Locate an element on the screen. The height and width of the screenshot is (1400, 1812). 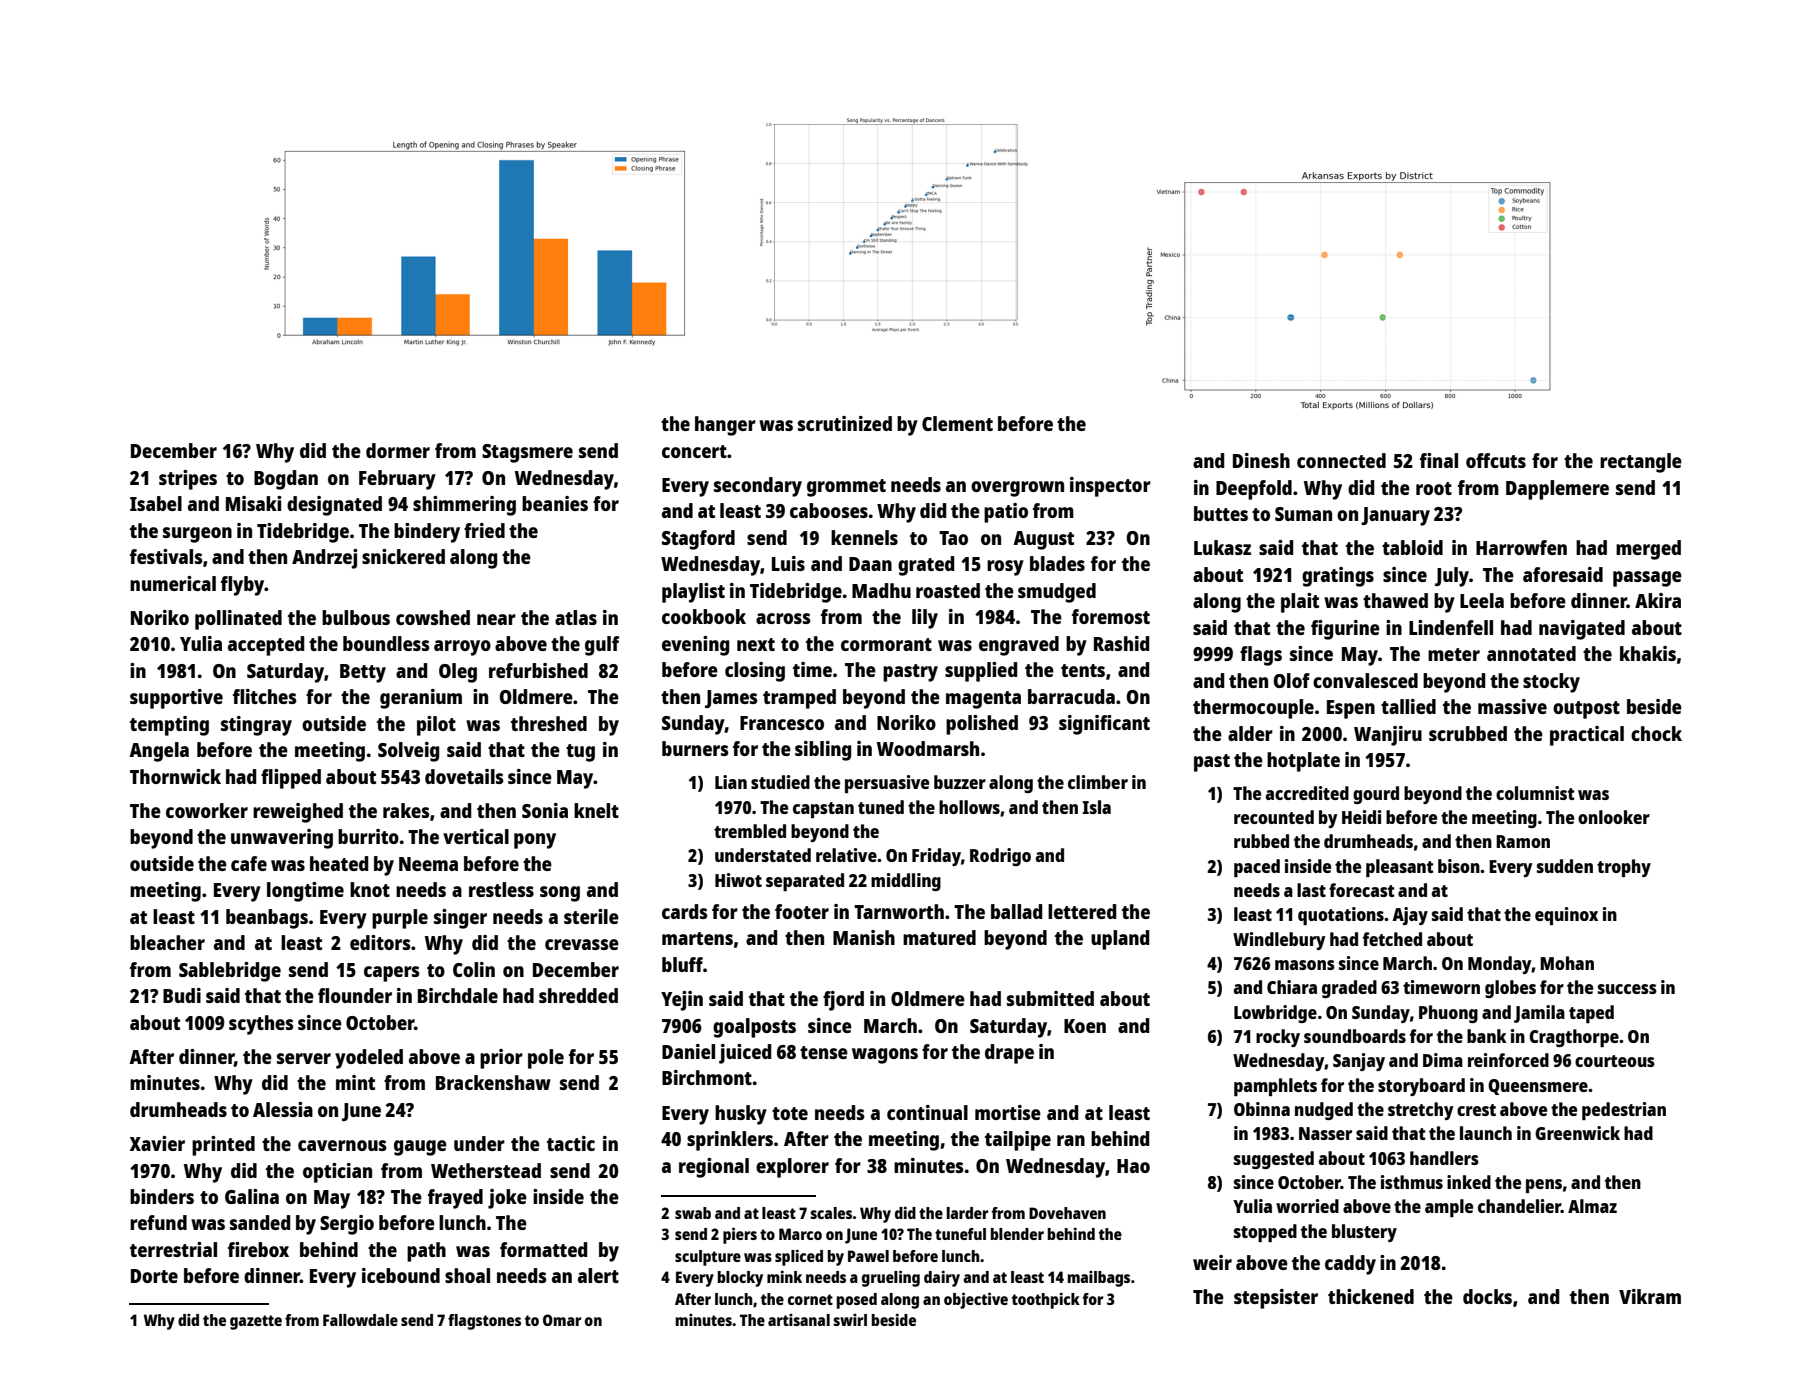
success is located at coordinates (1627, 989).
